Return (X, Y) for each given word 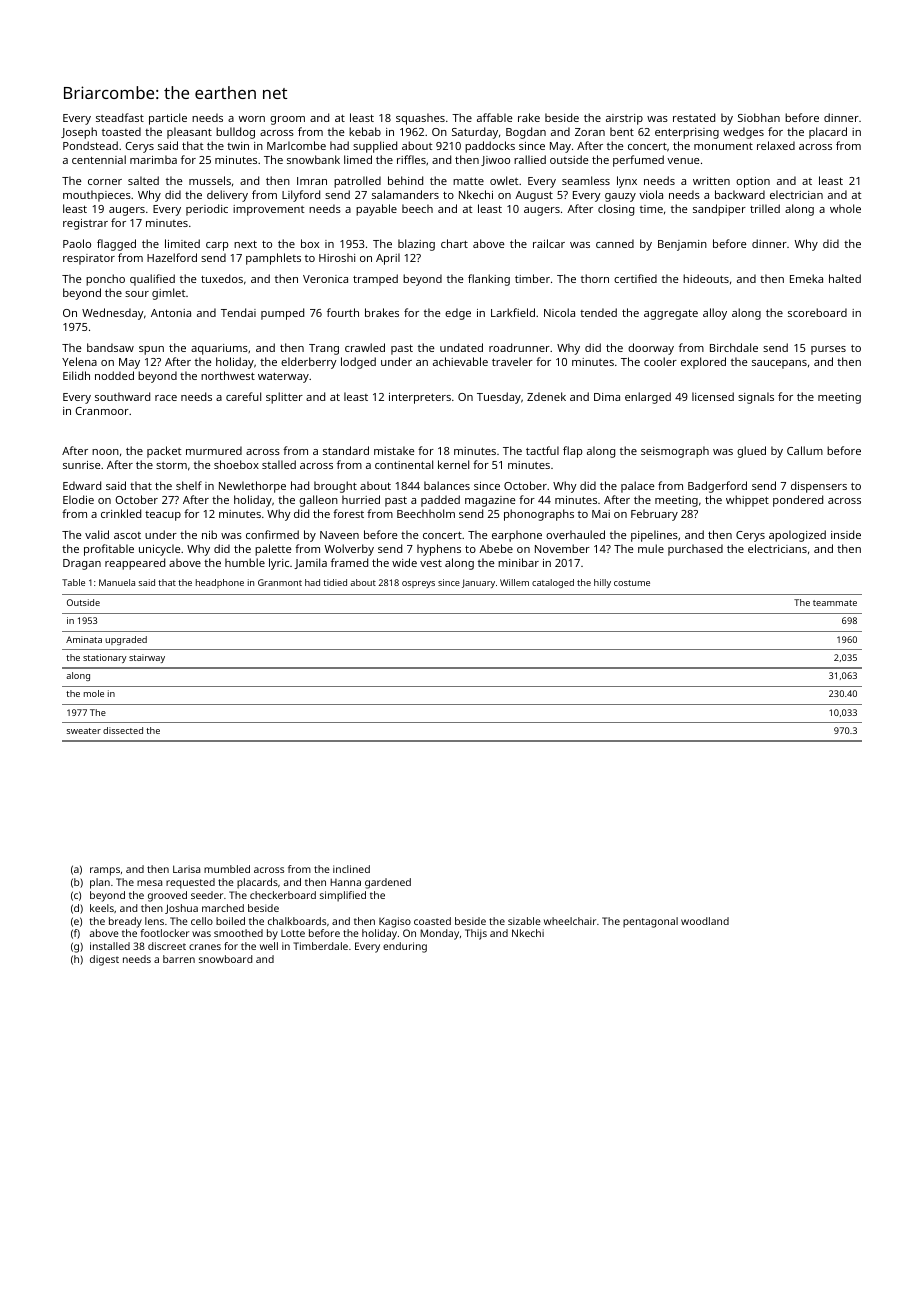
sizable (524, 921)
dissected (123, 730)
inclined (351, 869)
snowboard (225, 959)
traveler (512, 361)
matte (468, 181)
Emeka (806, 278)
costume (632, 583)
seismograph (675, 452)
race (166, 398)
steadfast (120, 117)
